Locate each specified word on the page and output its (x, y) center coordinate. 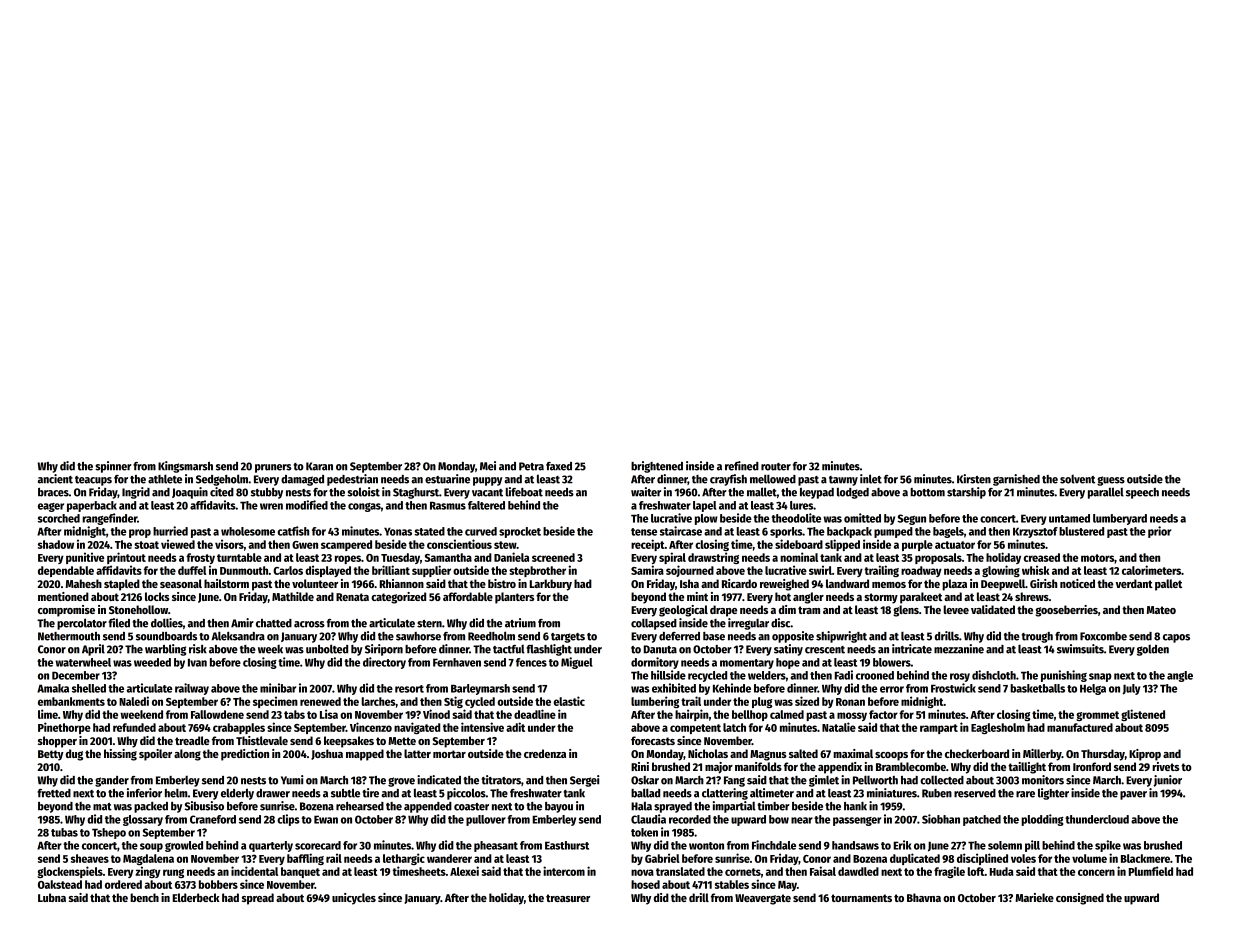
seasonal (181, 583)
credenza (545, 753)
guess (1111, 481)
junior (1167, 781)
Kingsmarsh (185, 467)
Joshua (327, 754)
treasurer (568, 898)
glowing (1001, 571)
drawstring (713, 558)
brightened (657, 467)
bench (144, 897)
